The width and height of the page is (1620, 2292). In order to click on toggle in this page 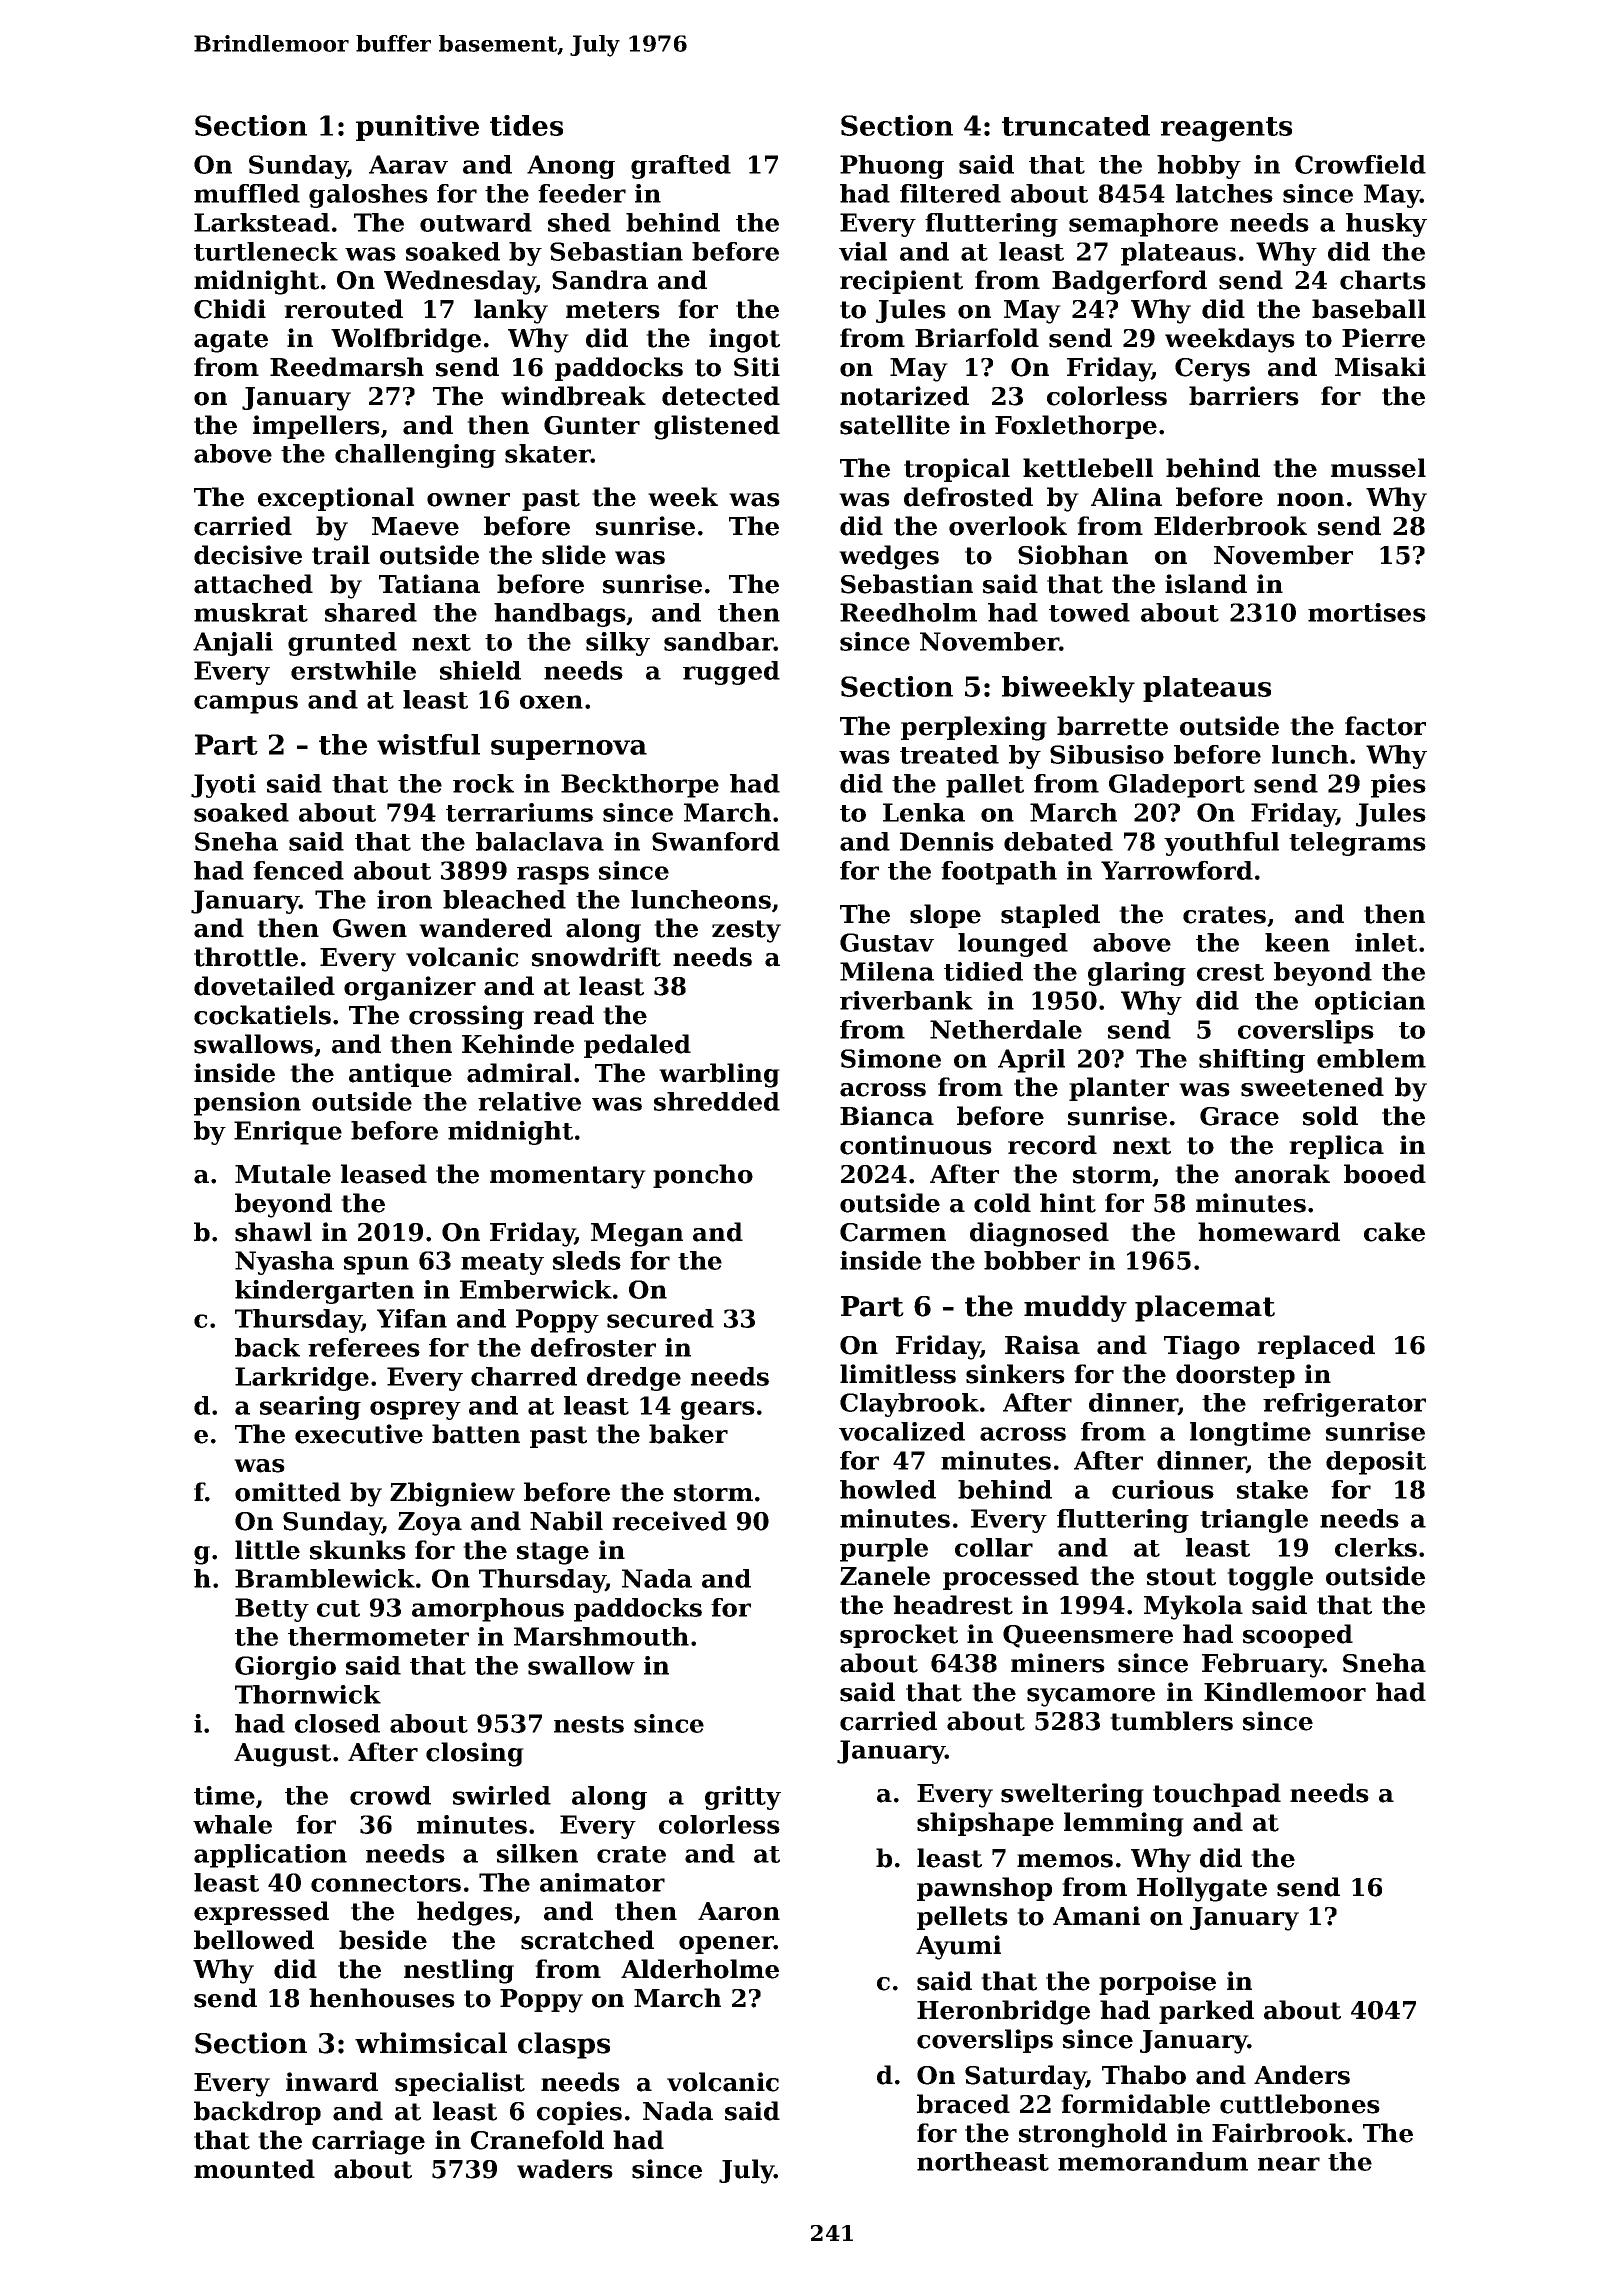, I will do `click(1270, 1578)`.
